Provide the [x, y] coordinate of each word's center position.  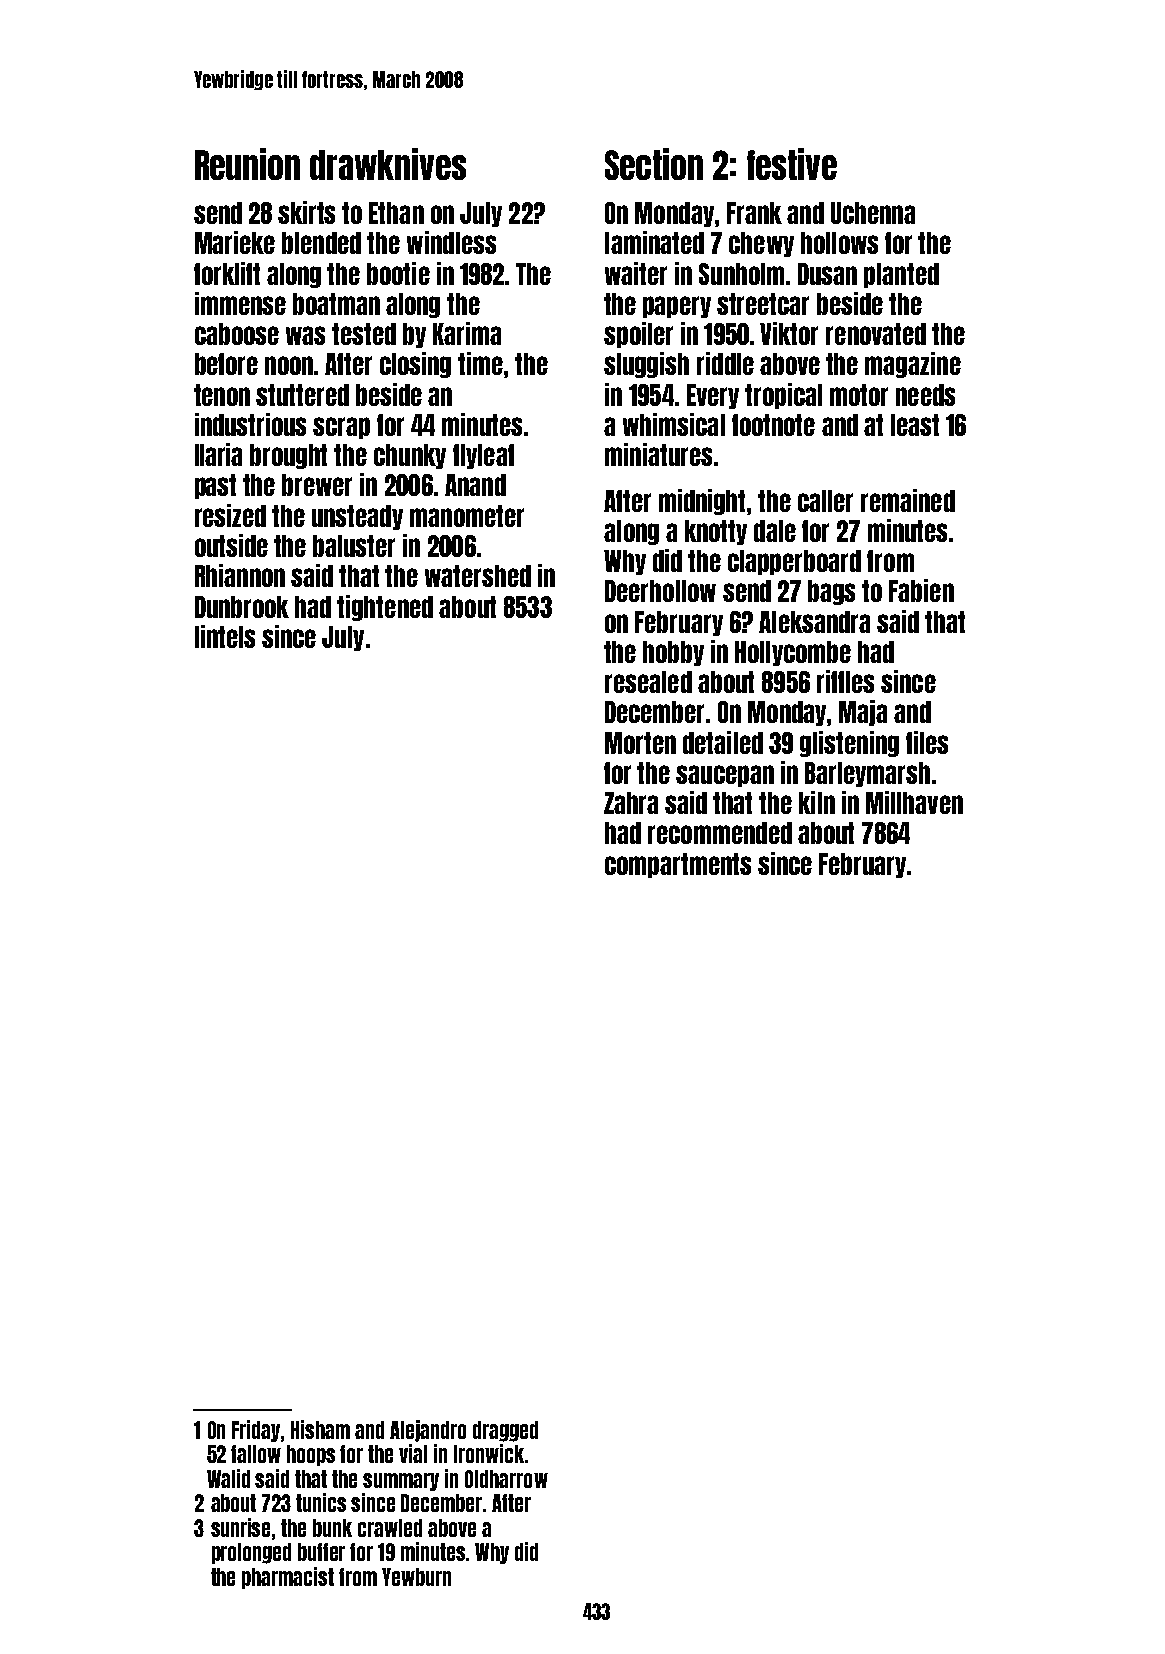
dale [775, 531]
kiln [817, 802]
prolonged [251, 1553]
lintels [225, 636]
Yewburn [416, 1577]
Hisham [320, 1429]
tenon [222, 395]
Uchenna [873, 213]
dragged [505, 1431]
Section [654, 164]
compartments [678, 865]
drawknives [388, 164]
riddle [725, 363]
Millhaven [914, 802]
